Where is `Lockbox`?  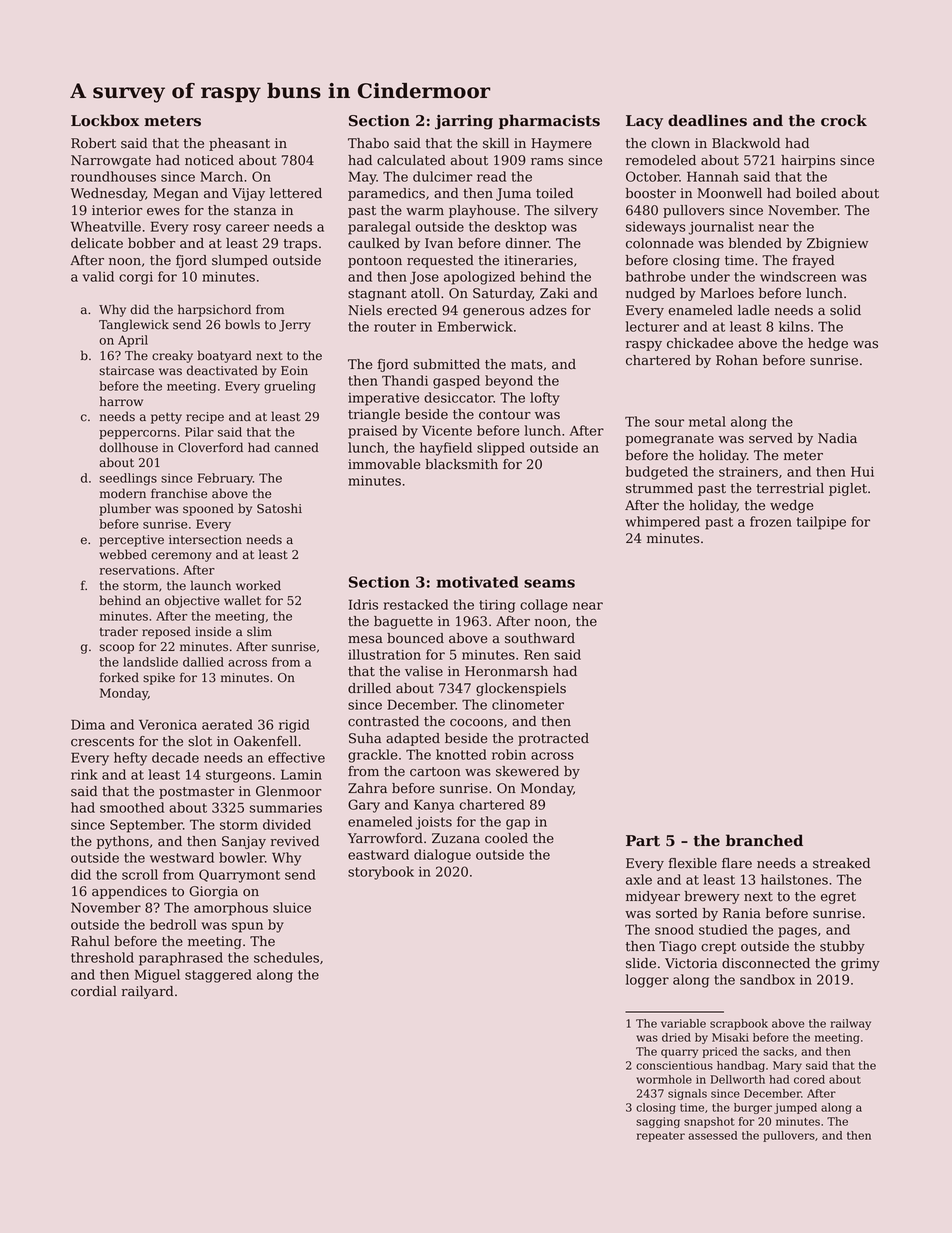 Lockbox is located at coordinates (105, 120).
